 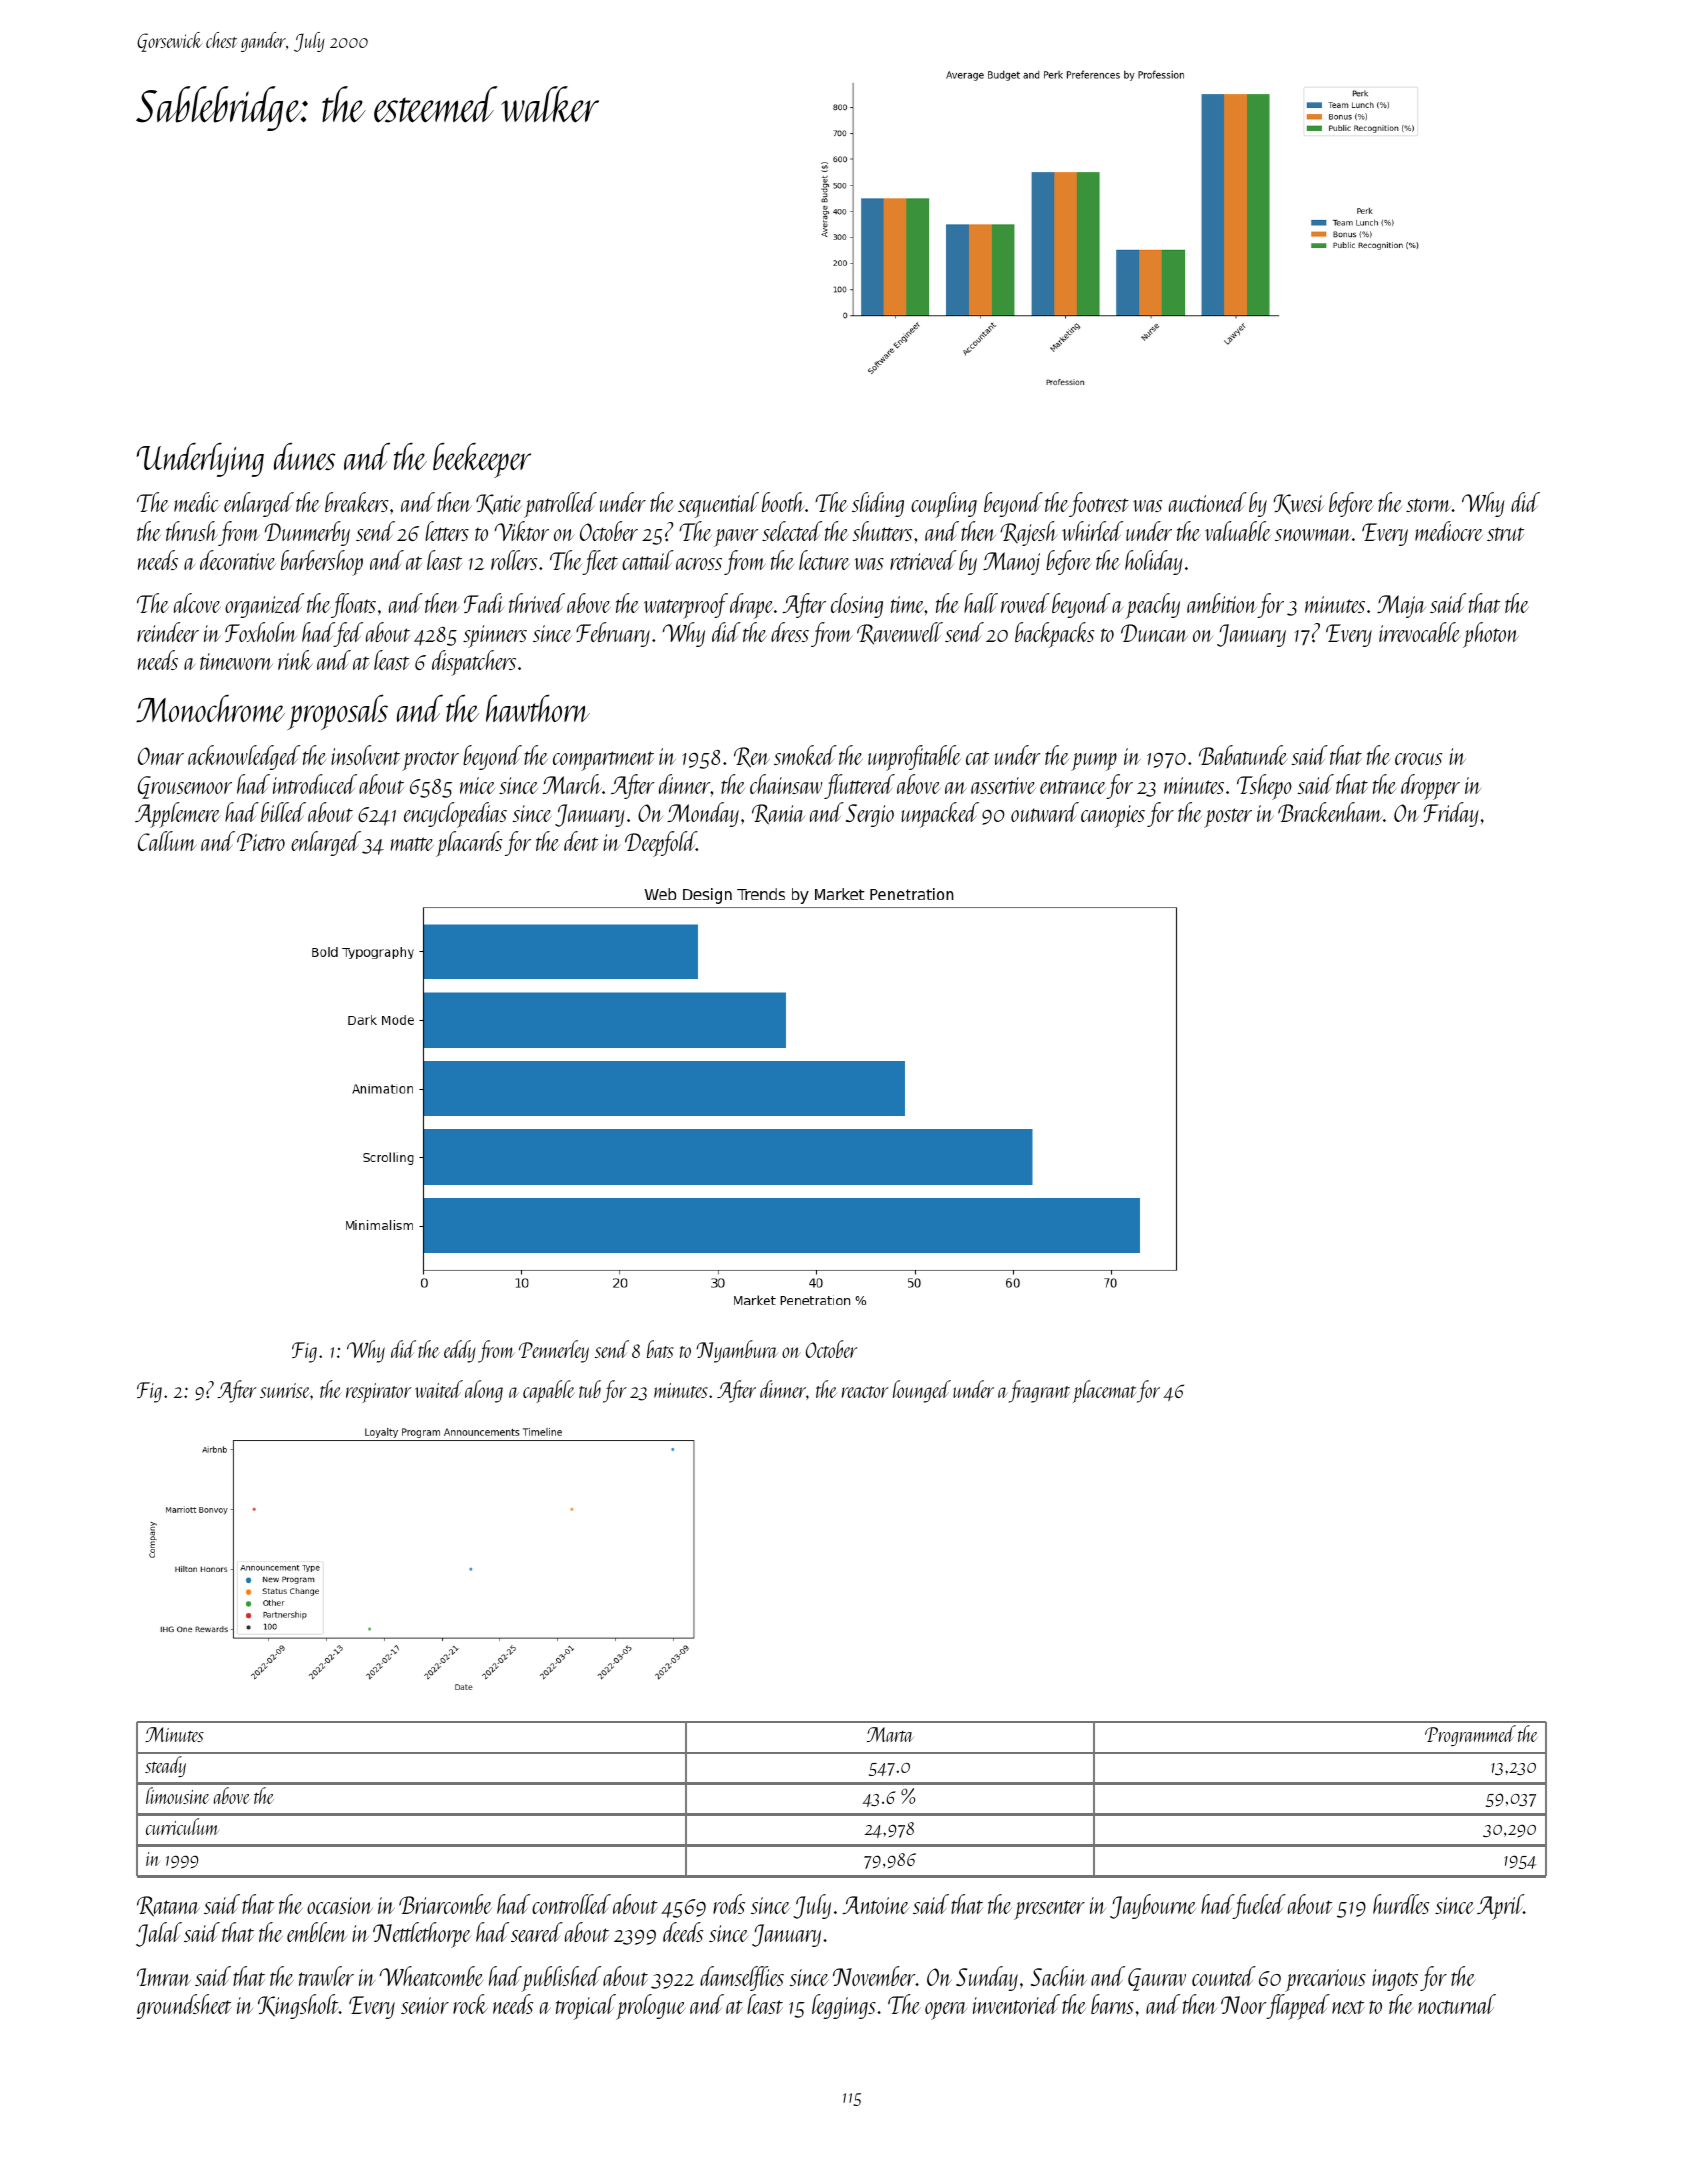 I want to click on Marta, so click(x=890, y=1734).
